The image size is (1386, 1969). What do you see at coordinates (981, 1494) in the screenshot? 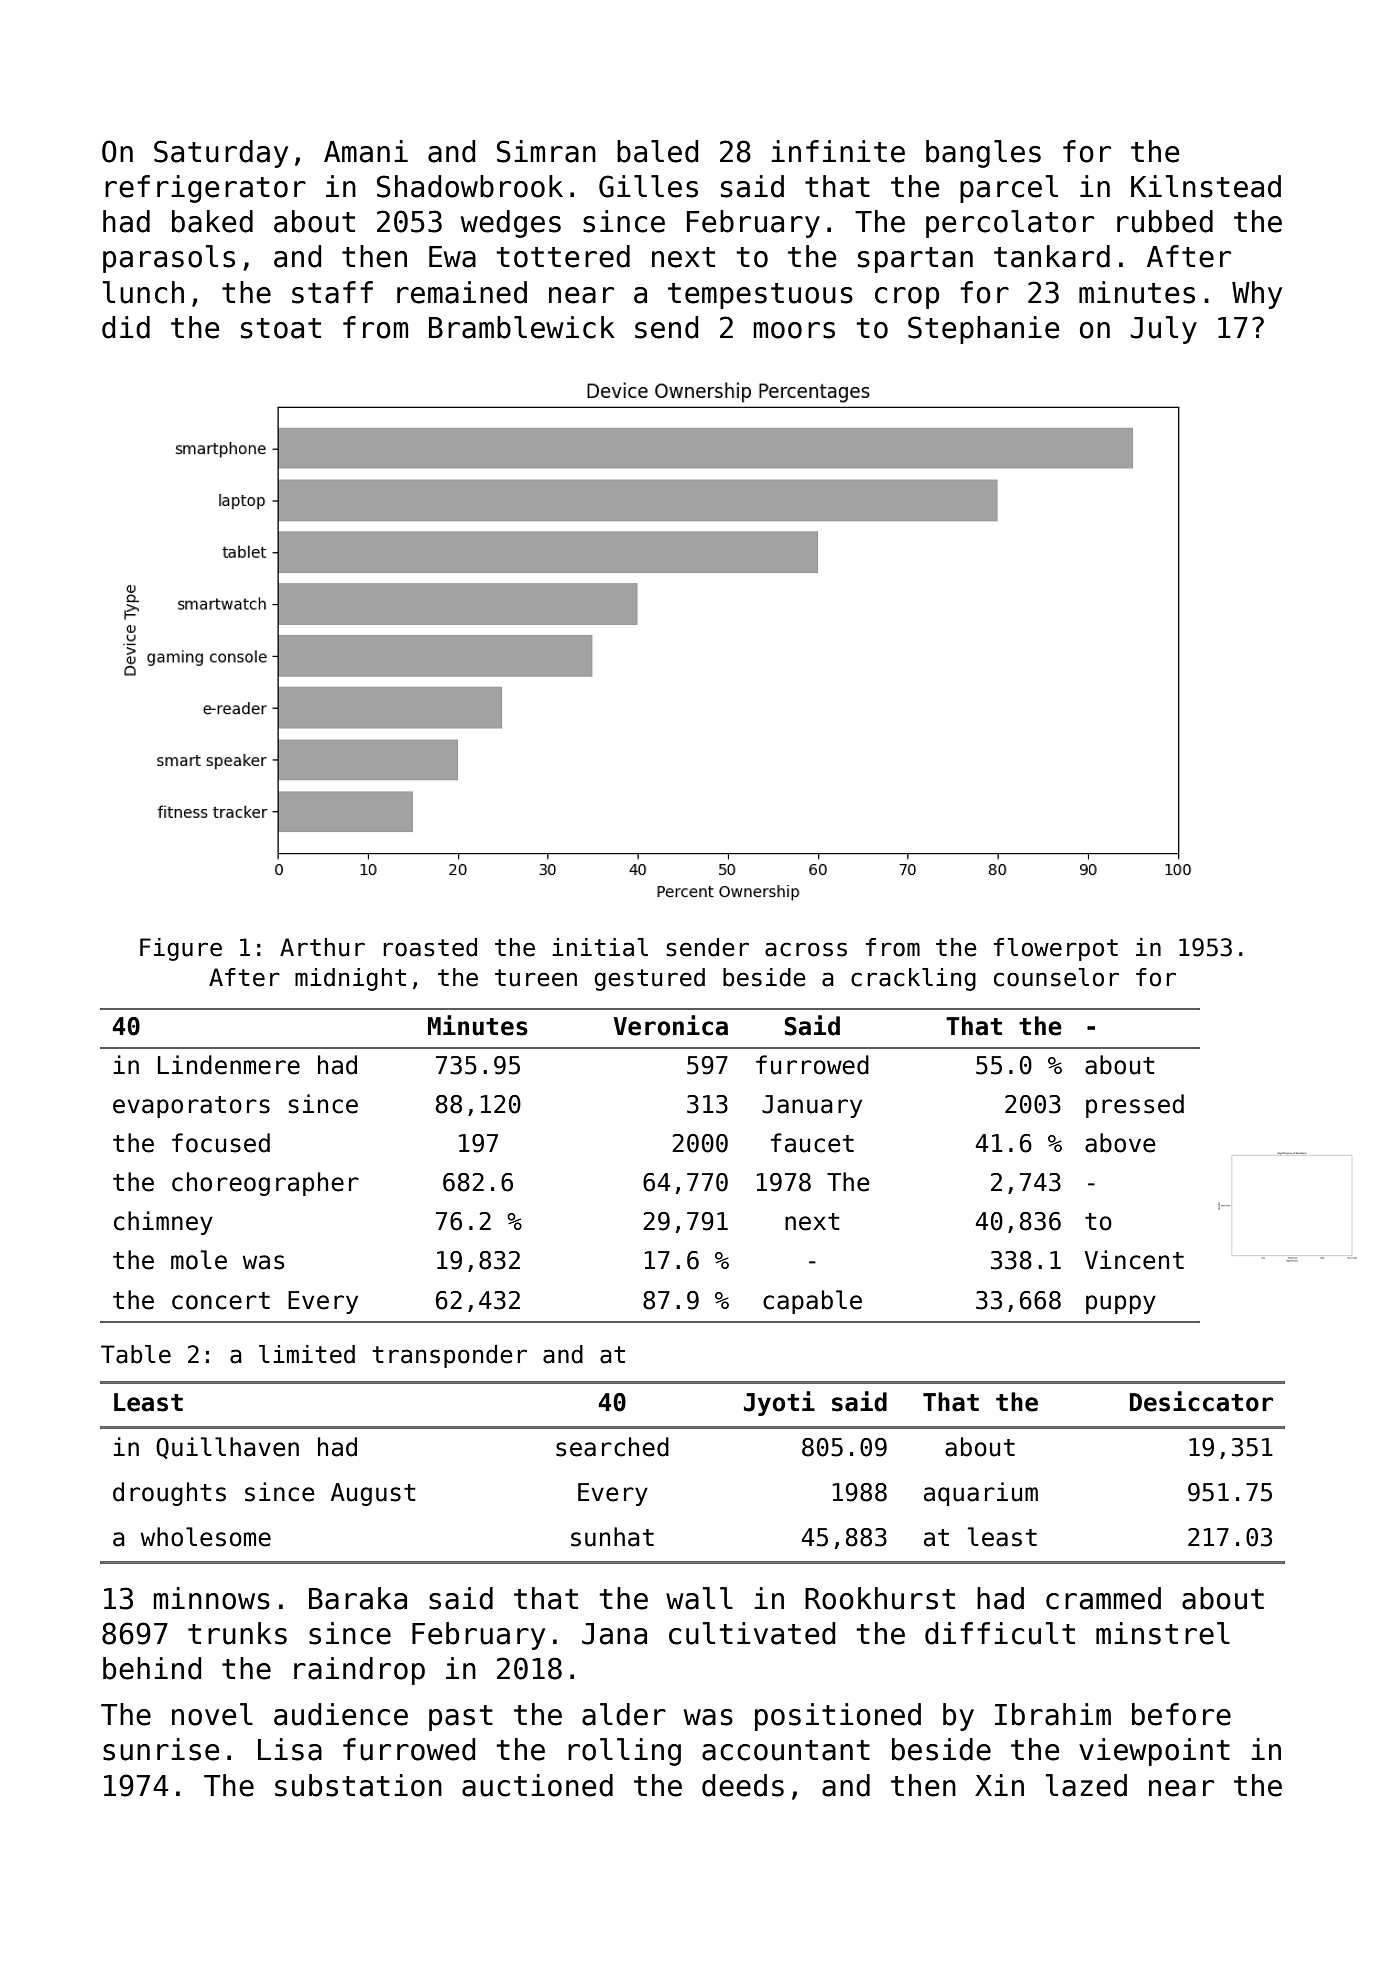
I see `aquarium` at bounding box center [981, 1494].
